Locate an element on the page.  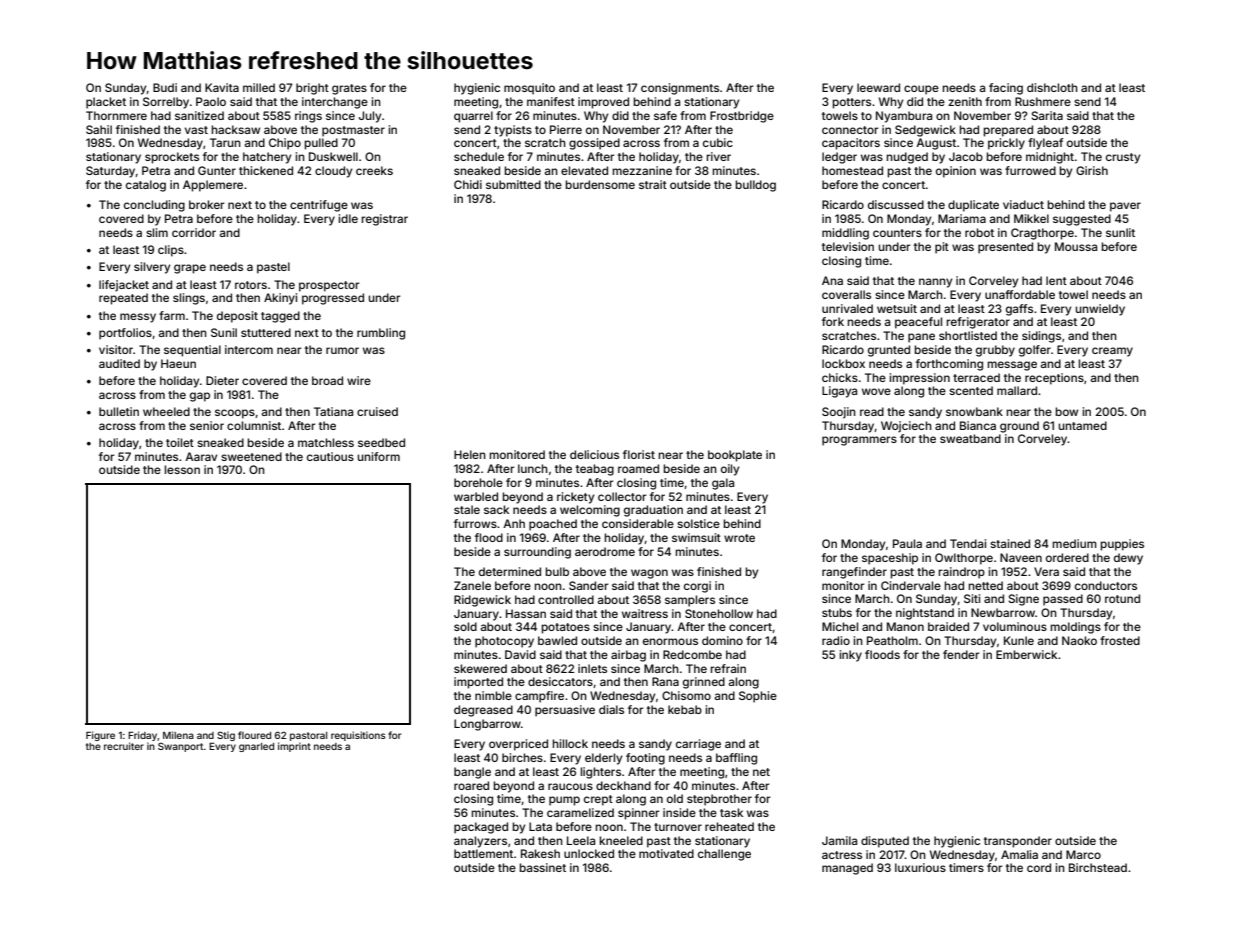
Sahil is located at coordinates (99, 129).
